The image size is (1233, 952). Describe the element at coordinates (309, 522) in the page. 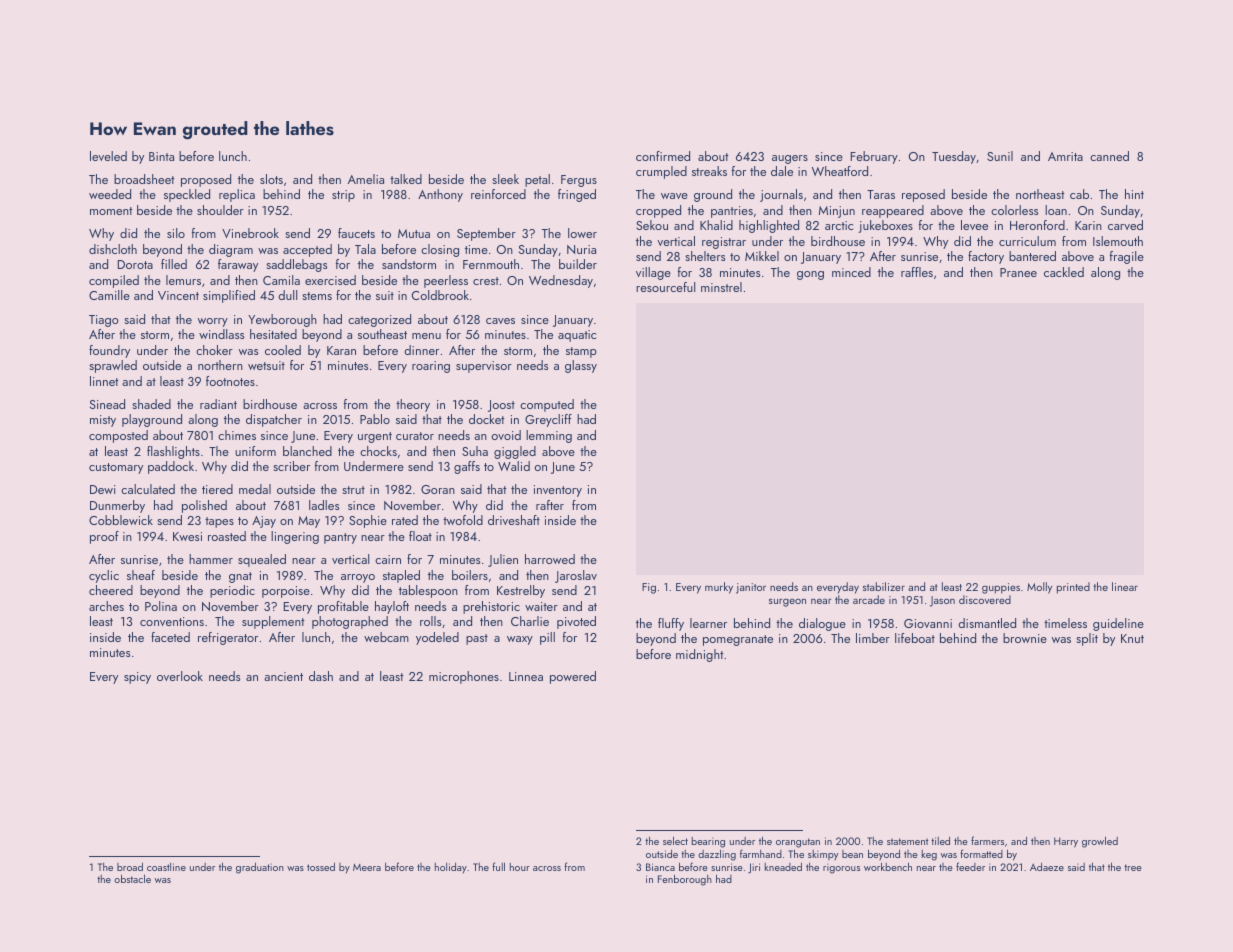

I see `May` at that location.
